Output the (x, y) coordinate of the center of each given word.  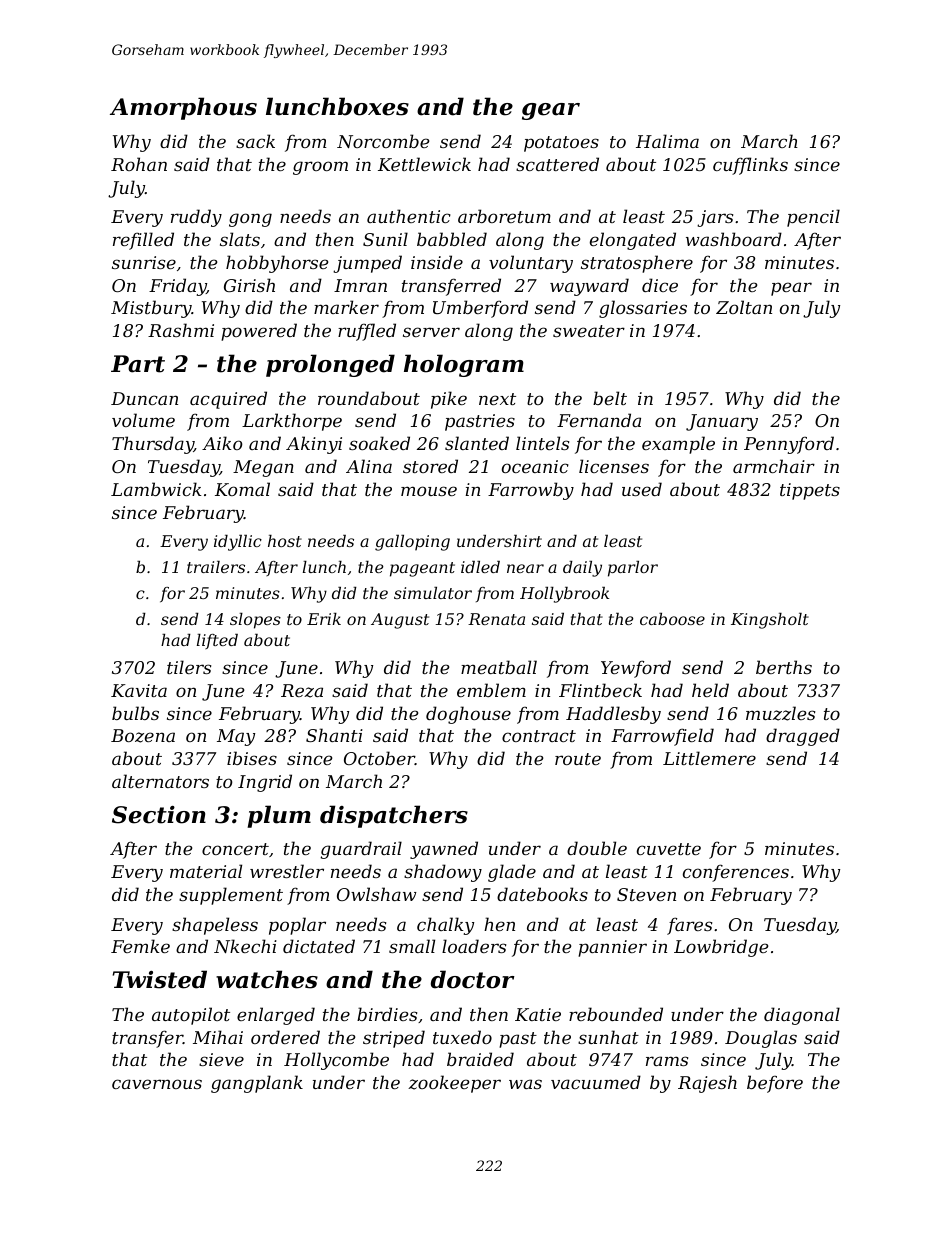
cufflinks (750, 166)
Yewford (636, 669)
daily (582, 569)
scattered (557, 164)
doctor (473, 979)
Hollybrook (564, 595)
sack (255, 141)
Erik (324, 619)
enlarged (276, 1016)
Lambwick (156, 489)
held (710, 690)
